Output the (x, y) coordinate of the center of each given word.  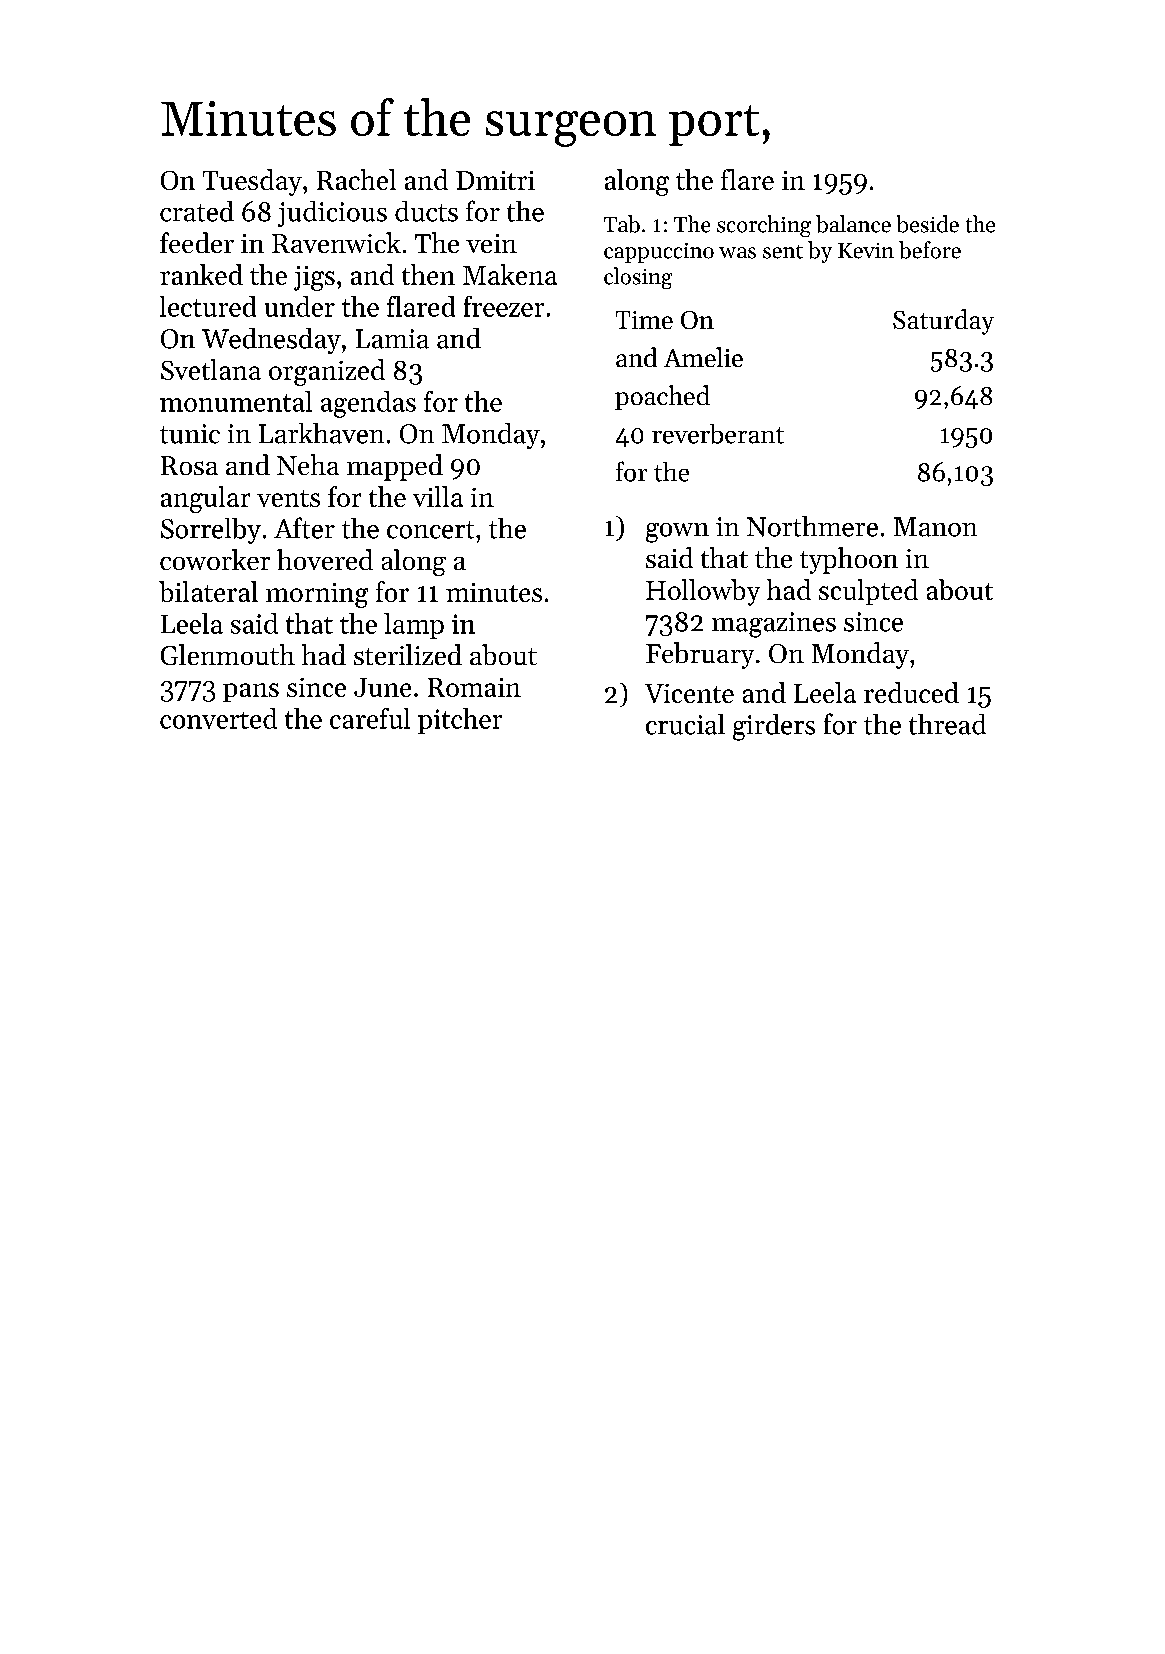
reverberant (718, 434)
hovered (325, 559)
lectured (208, 306)
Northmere (812, 526)
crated (197, 211)
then (428, 274)
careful (370, 718)
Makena (510, 274)
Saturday (943, 322)
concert (430, 530)
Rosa (189, 465)
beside (928, 224)
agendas (368, 404)
